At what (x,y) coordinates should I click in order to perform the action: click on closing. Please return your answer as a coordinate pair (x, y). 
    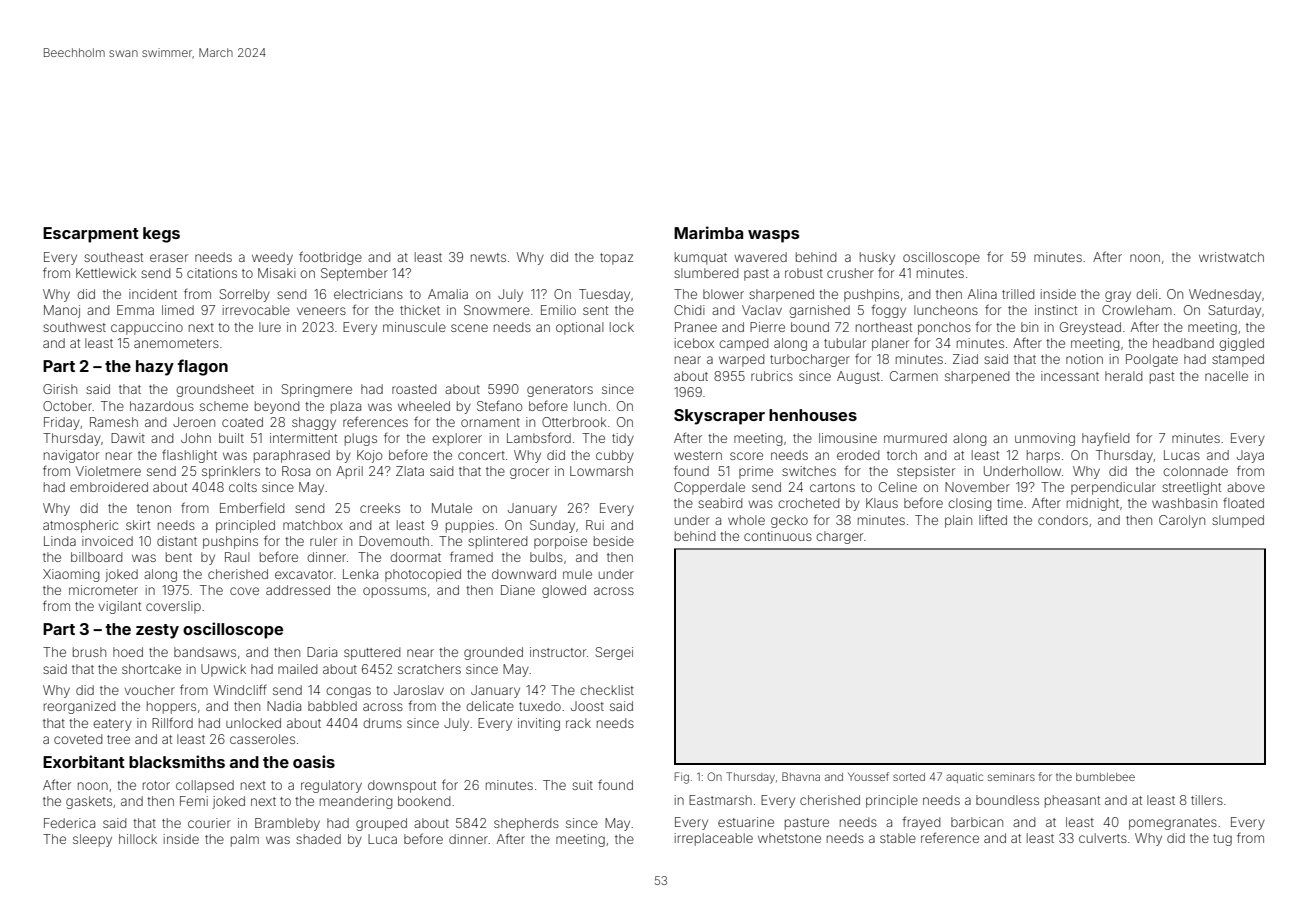
    Looking at the image, I should click on (969, 504).
